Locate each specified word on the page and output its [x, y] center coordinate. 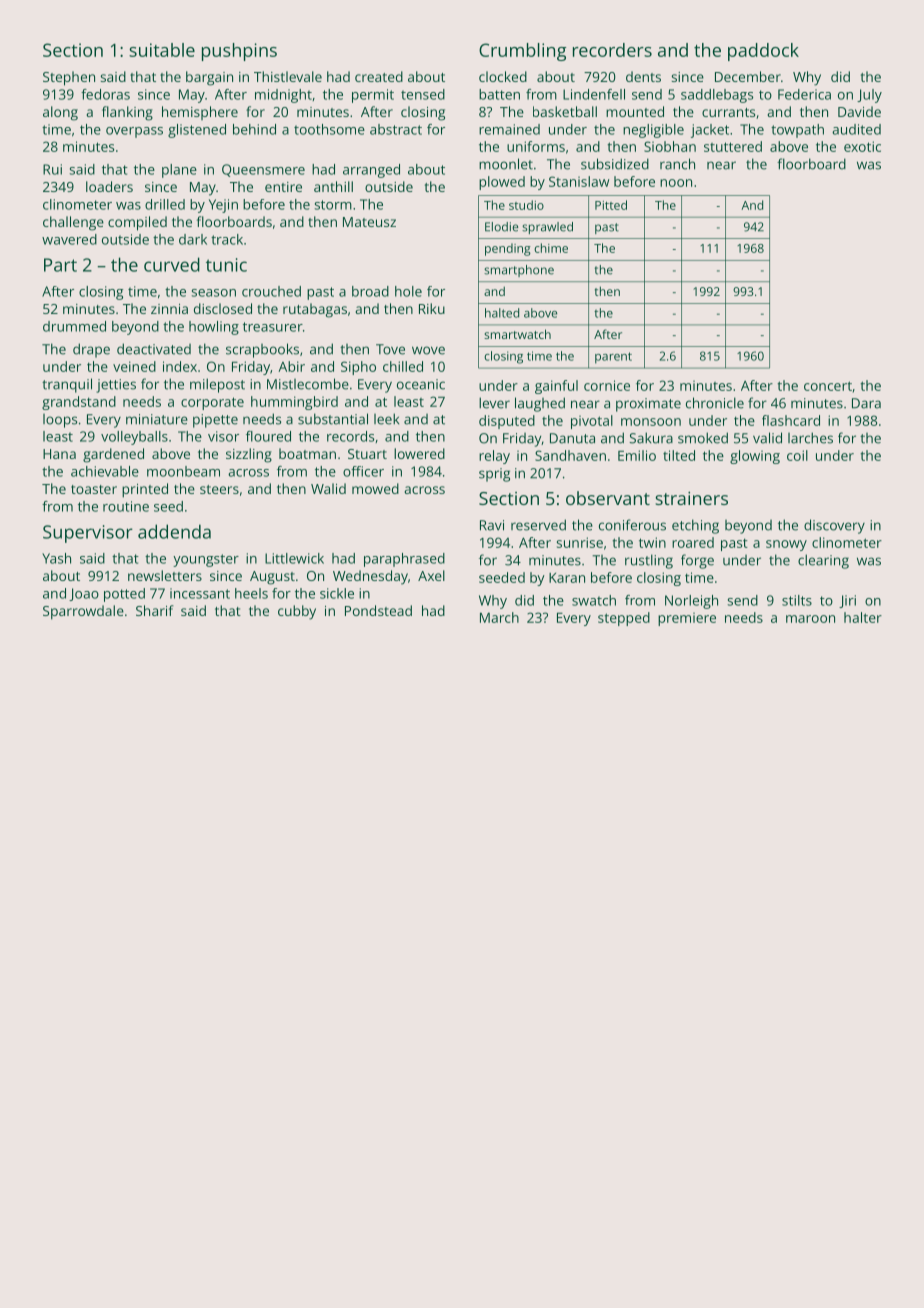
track [227, 239]
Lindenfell [594, 94]
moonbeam [183, 471]
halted [502, 313]
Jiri [847, 601]
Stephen [69, 78]
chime [551, 248]
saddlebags [717, 96]
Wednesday [370, 577]
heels [251, 593]
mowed [375, 488]
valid [767, 438]
